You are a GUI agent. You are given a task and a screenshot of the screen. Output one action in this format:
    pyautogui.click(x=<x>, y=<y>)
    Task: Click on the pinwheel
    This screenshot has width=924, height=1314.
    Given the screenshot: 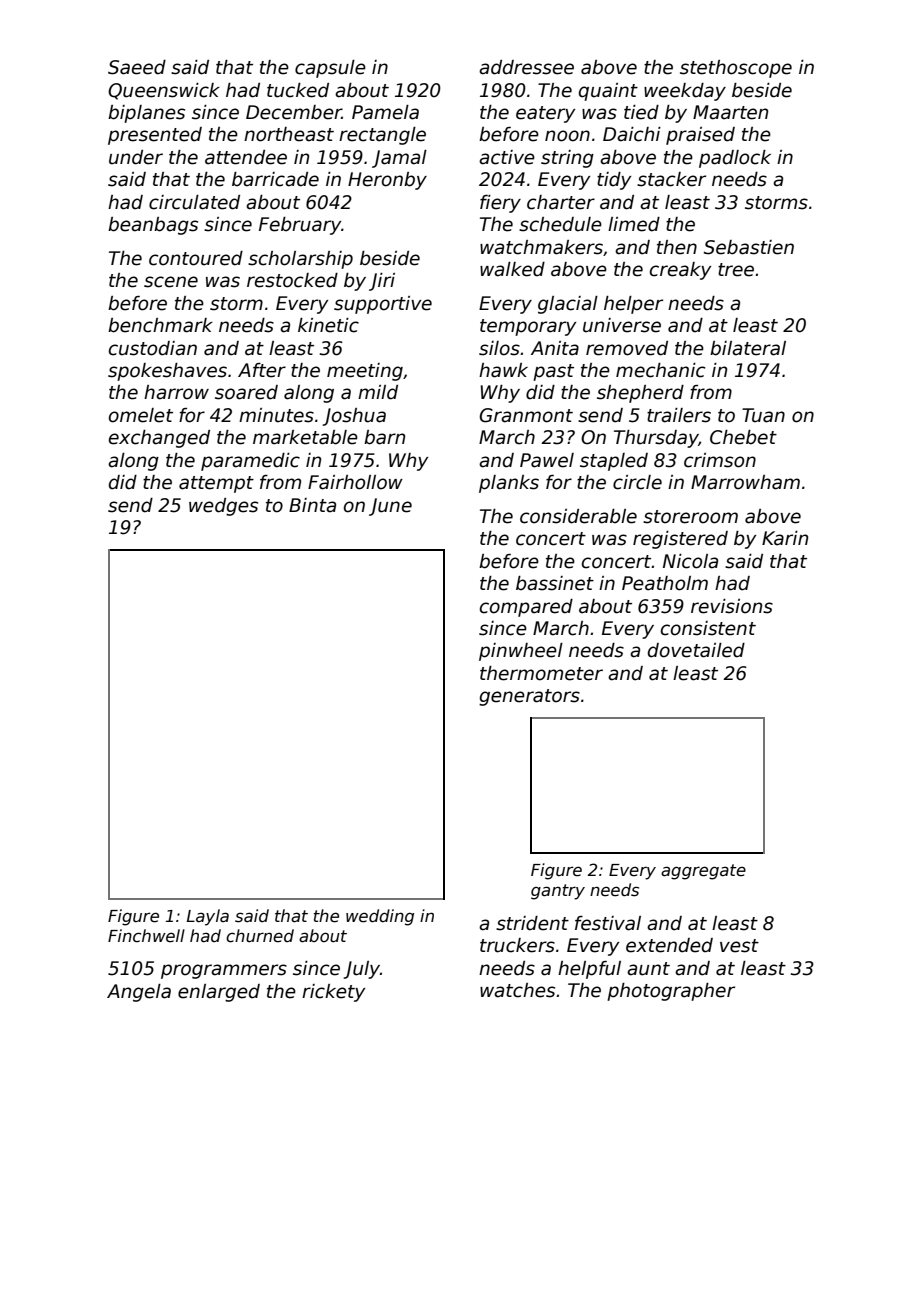 What is the action you would take?
    pyautogui.click(x=521, y=652)
